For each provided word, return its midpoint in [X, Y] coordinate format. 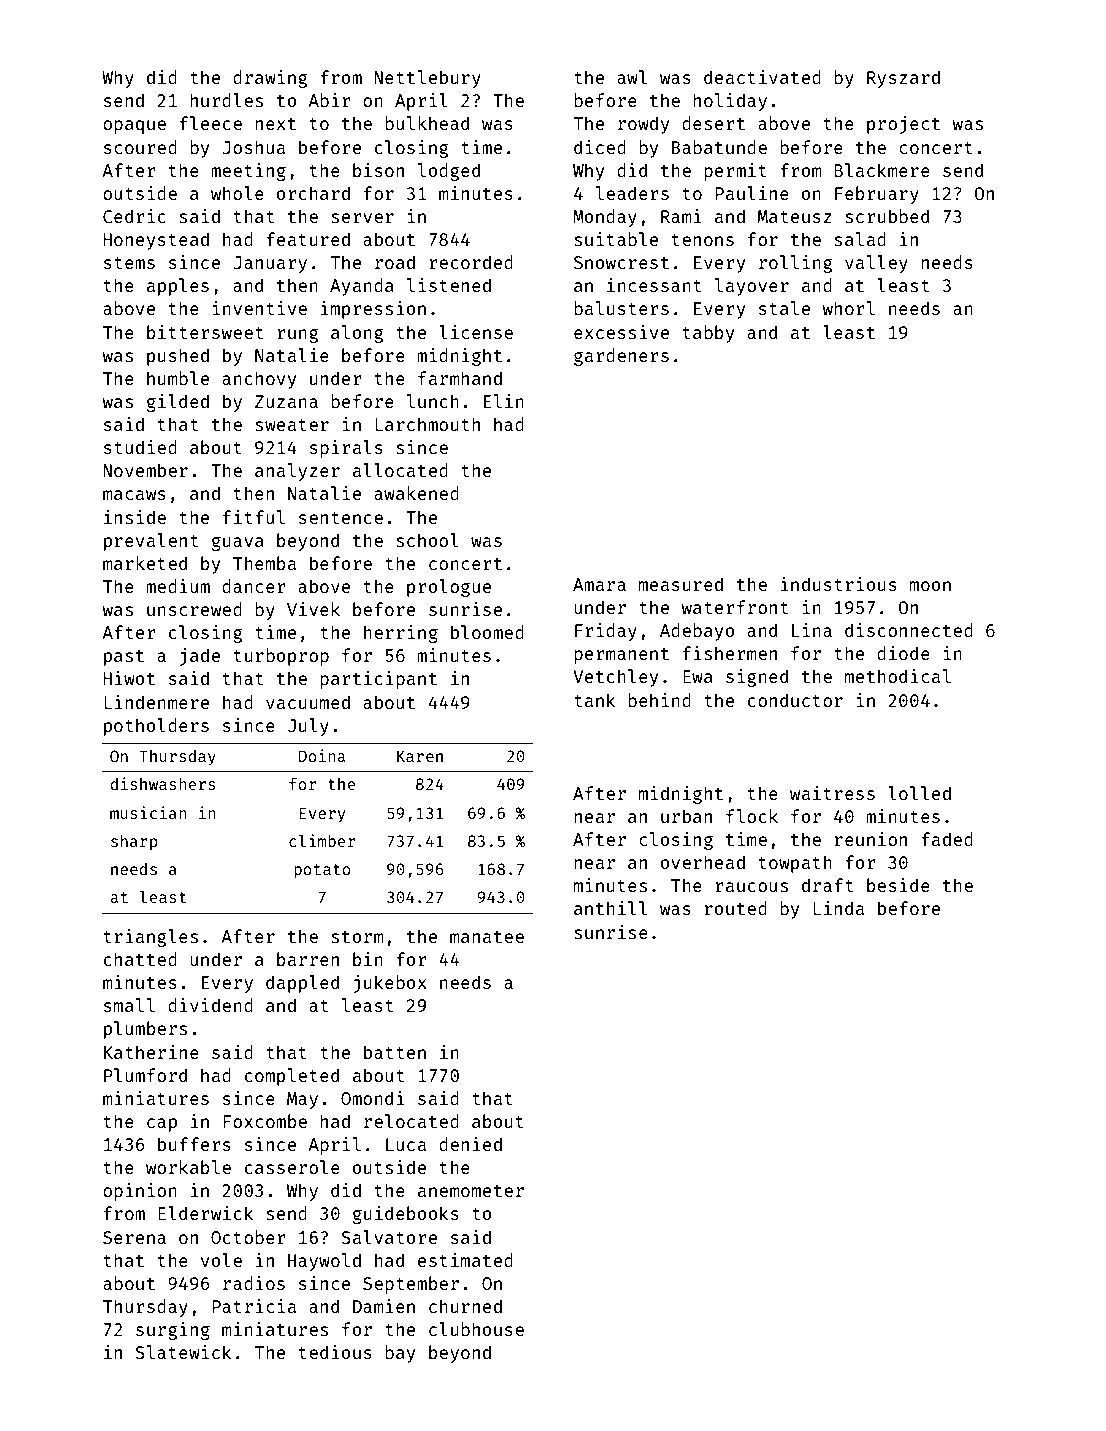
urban [686, 816]
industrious [839, 584]
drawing [270, 79]
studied [140, 447]
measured [681, 584]
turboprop [281, 657]
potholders [156, 727]
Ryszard [903, 79]
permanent [621, 656]
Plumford [145, 1075]
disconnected [909, 630]
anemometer [471, 1191]
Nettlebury [427, 79]
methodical [898, 676]
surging [173, 1331]
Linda [838, 908]
